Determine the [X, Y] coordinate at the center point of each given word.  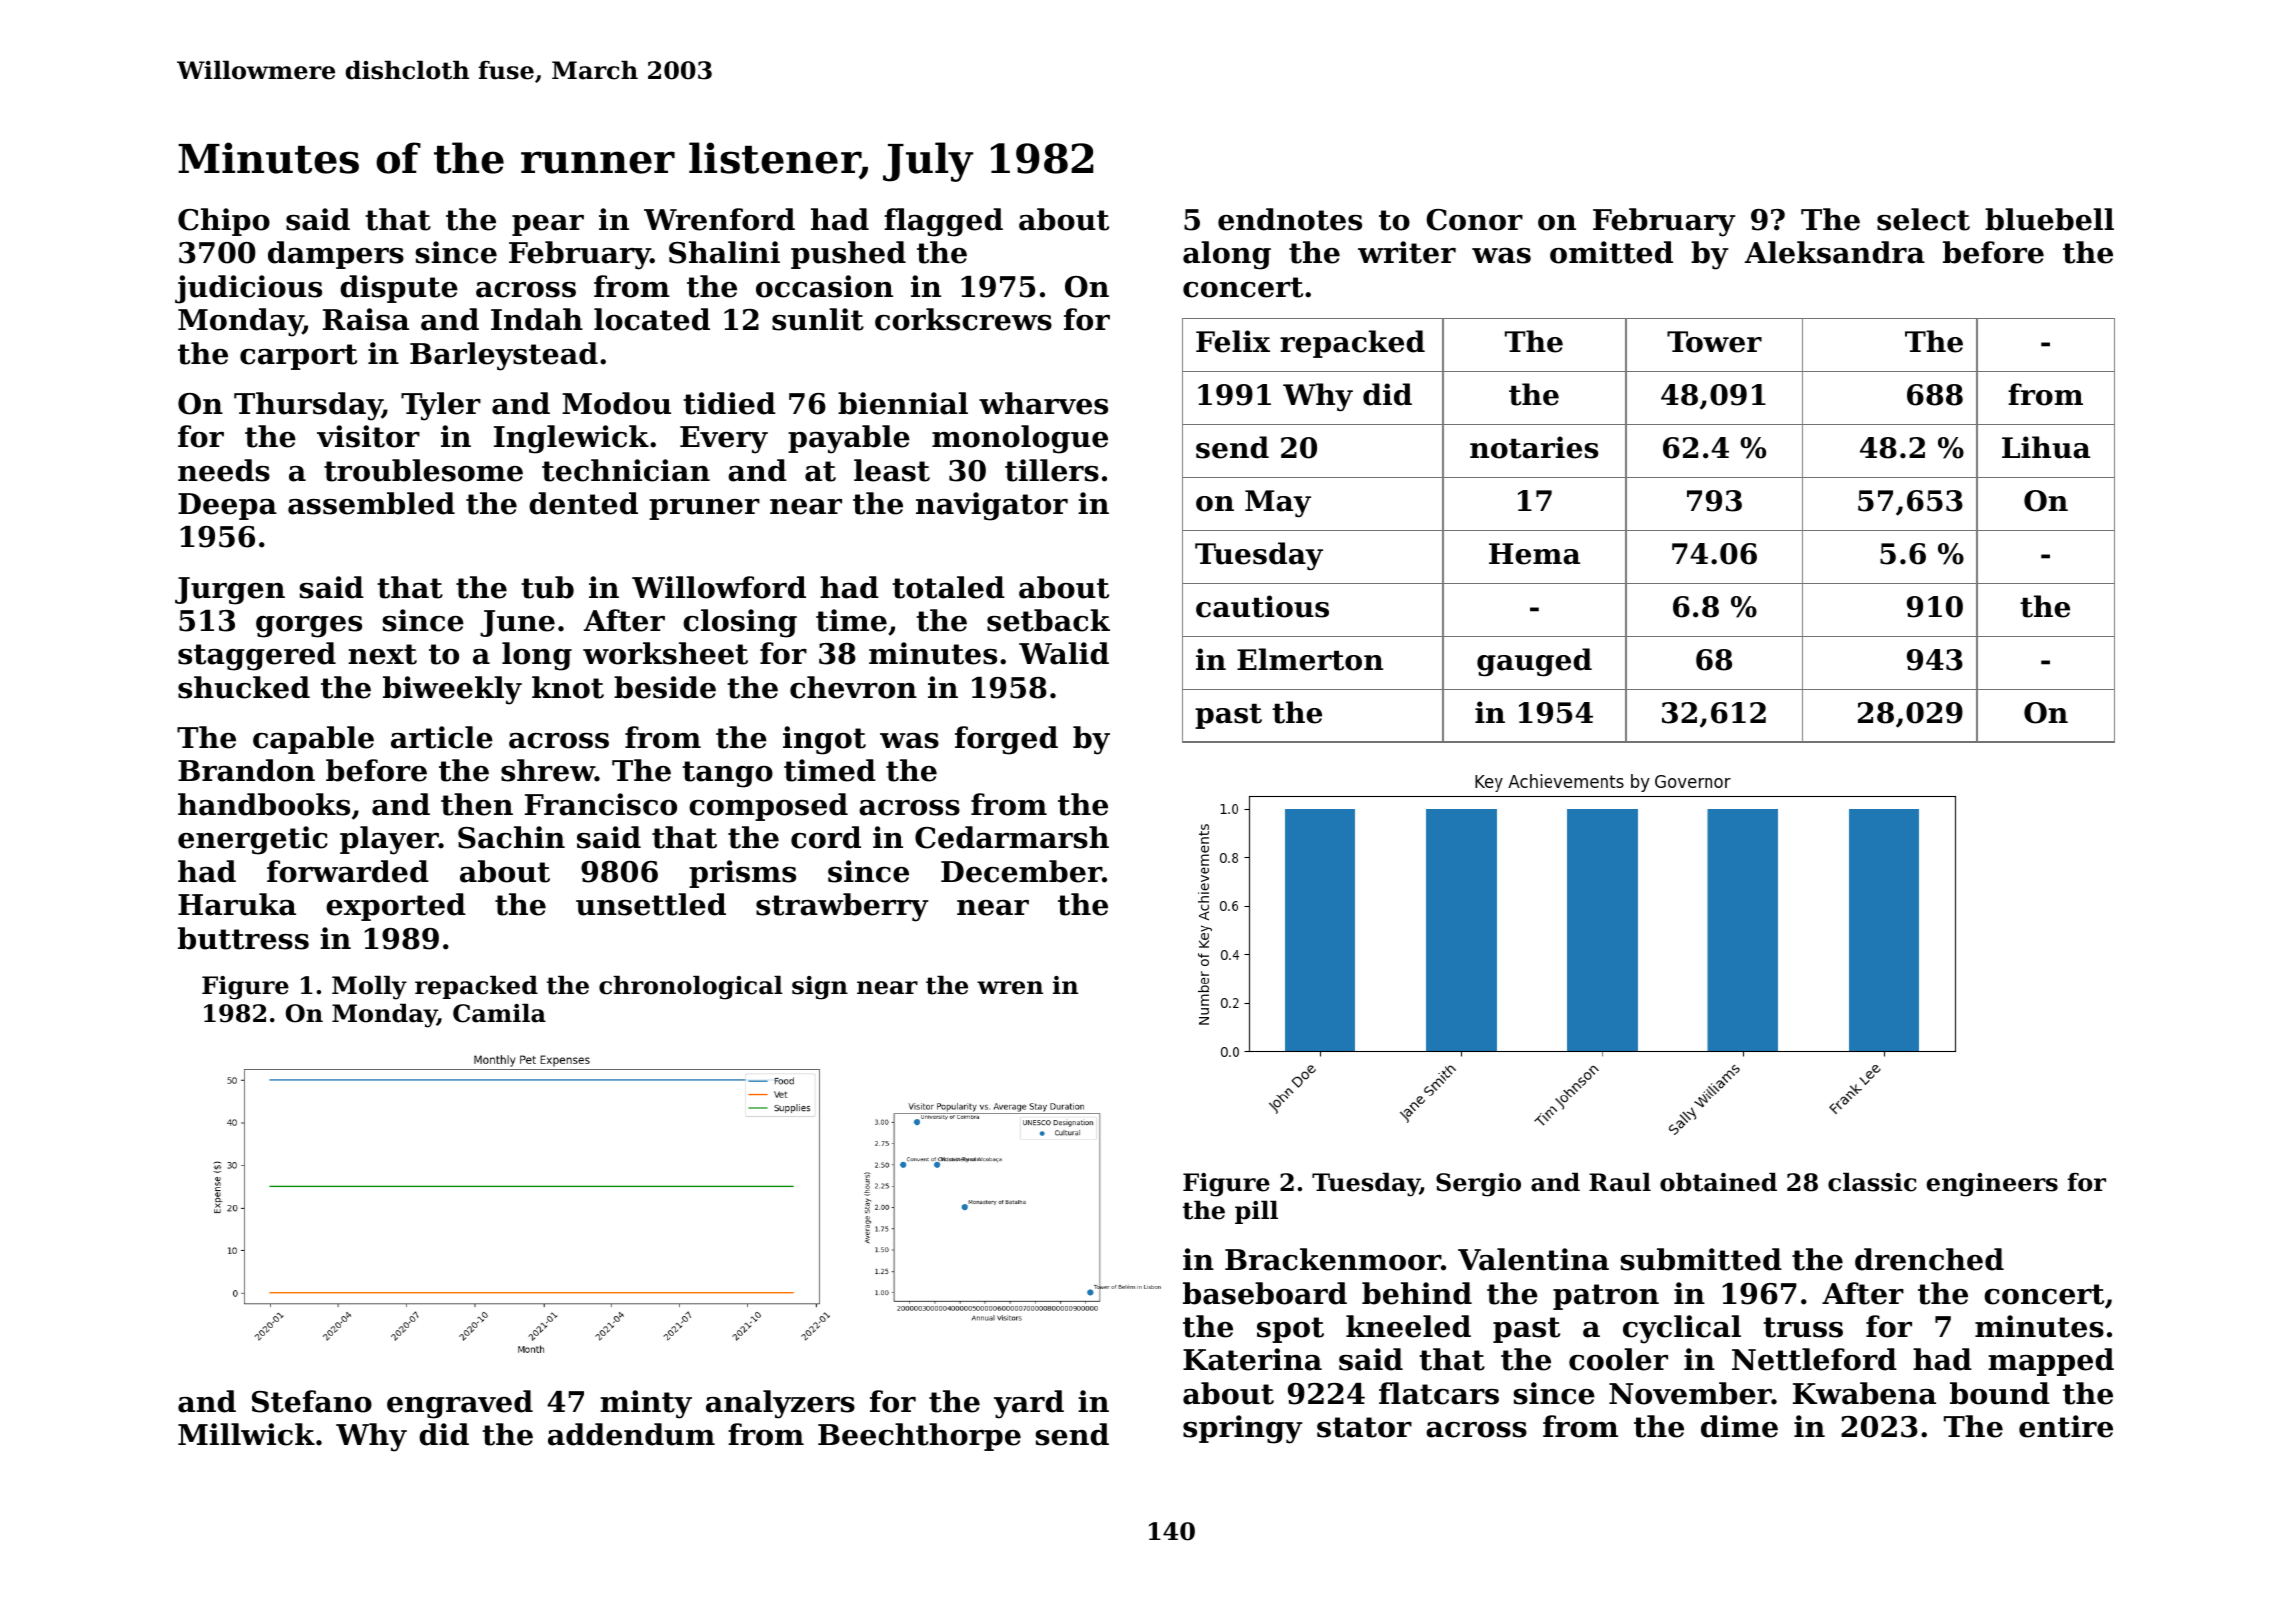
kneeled [1408, 1326]
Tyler [441, 406]
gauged [1534, 662]
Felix [1233, 341]
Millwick [246, 1434]
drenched [1929, 1259]
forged [1006, 740]
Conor [1474, 220]
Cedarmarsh [1012, 837]
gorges [309, 627]
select [1923, 219]
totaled [948, 587]
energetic [253, 840]
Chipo [224, 222]
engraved [460, 1404]
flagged [943, 222]
